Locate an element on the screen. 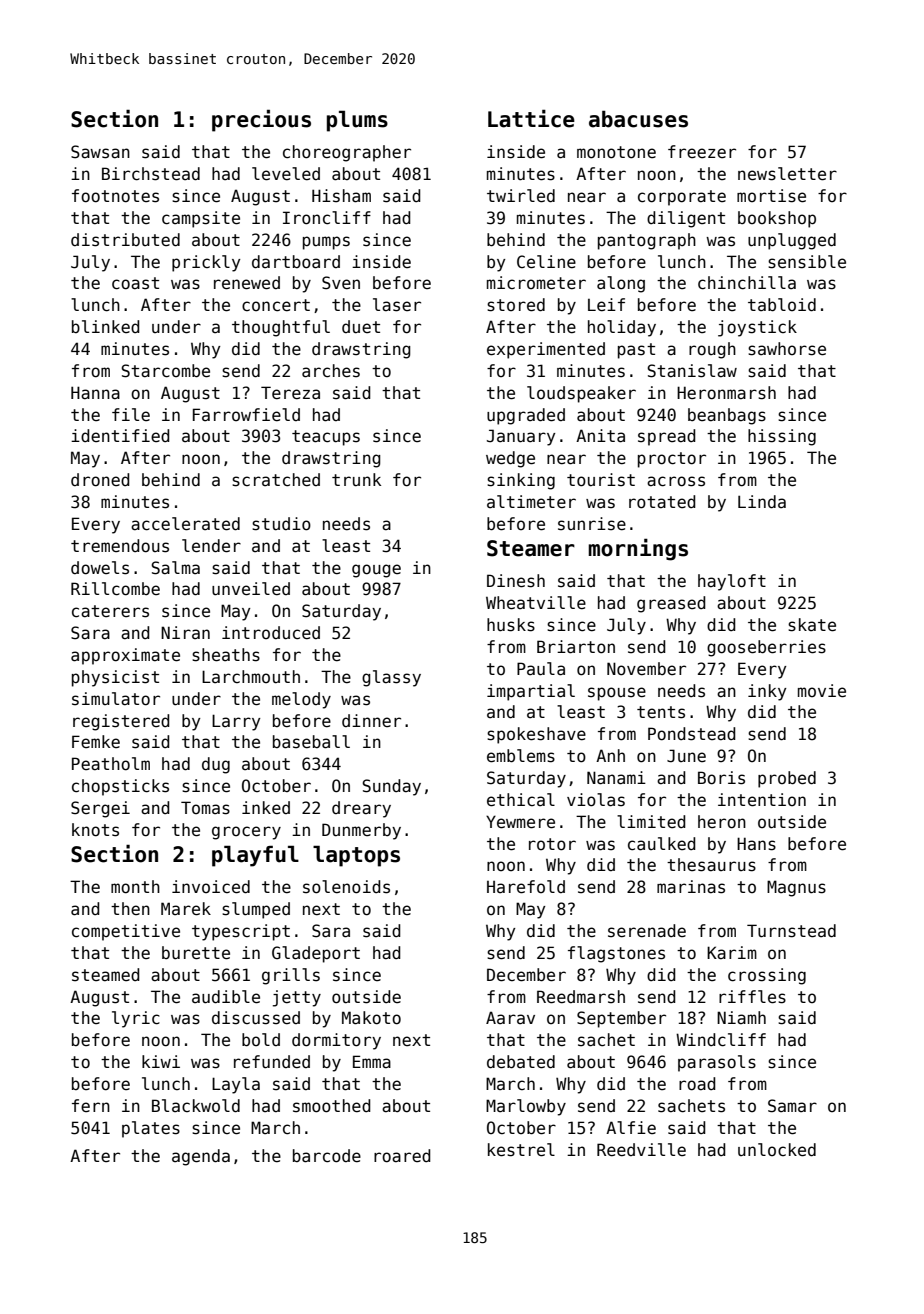 This screenshot has width=924, height=1314. Lattice is located at coordinates (531, 118).
